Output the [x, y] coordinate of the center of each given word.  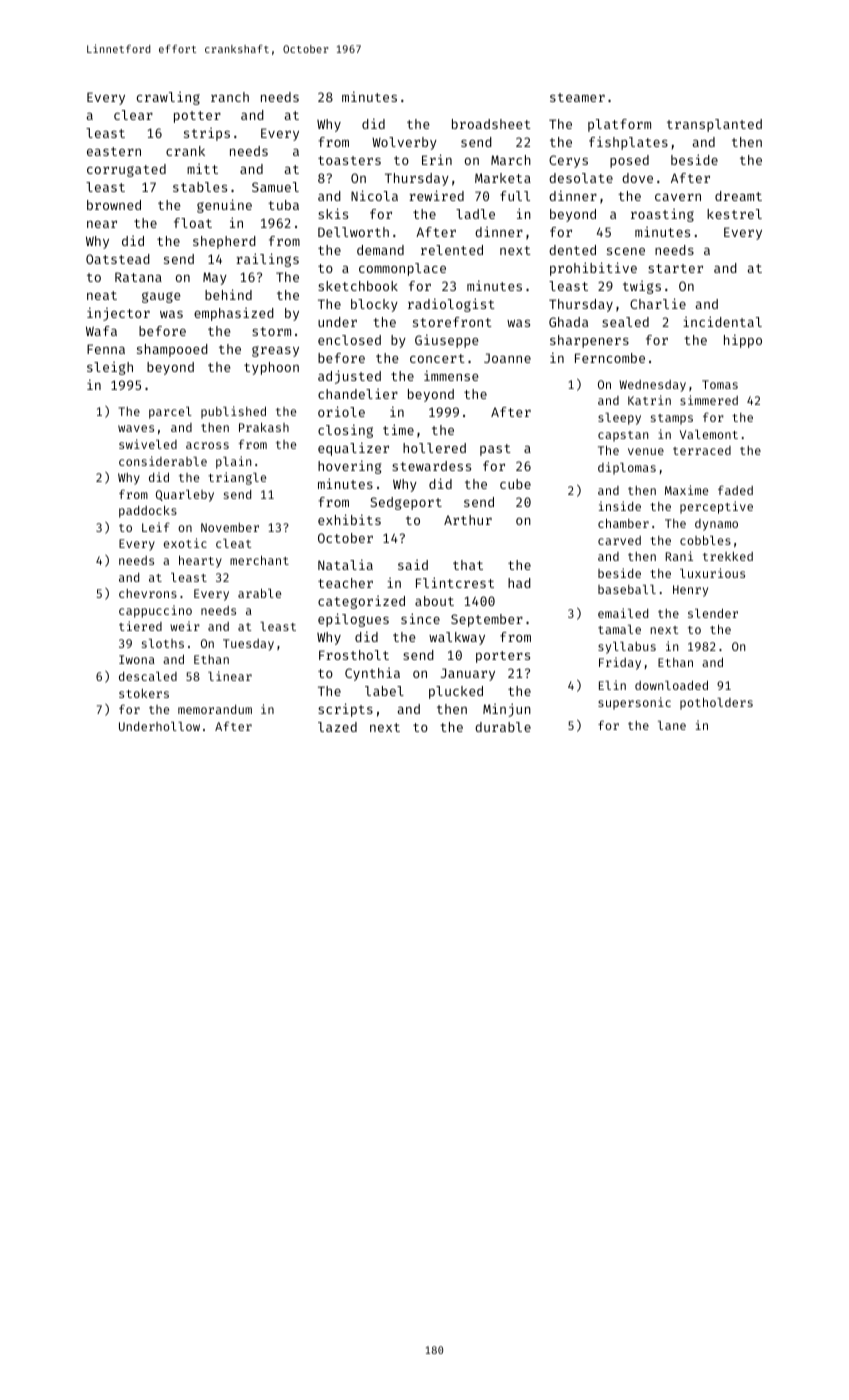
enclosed [349, 340]
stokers [144, 693]
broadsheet [491, 124]
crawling [168, 98]
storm [271, 331]
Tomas [720, 384]
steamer [577, 97]
